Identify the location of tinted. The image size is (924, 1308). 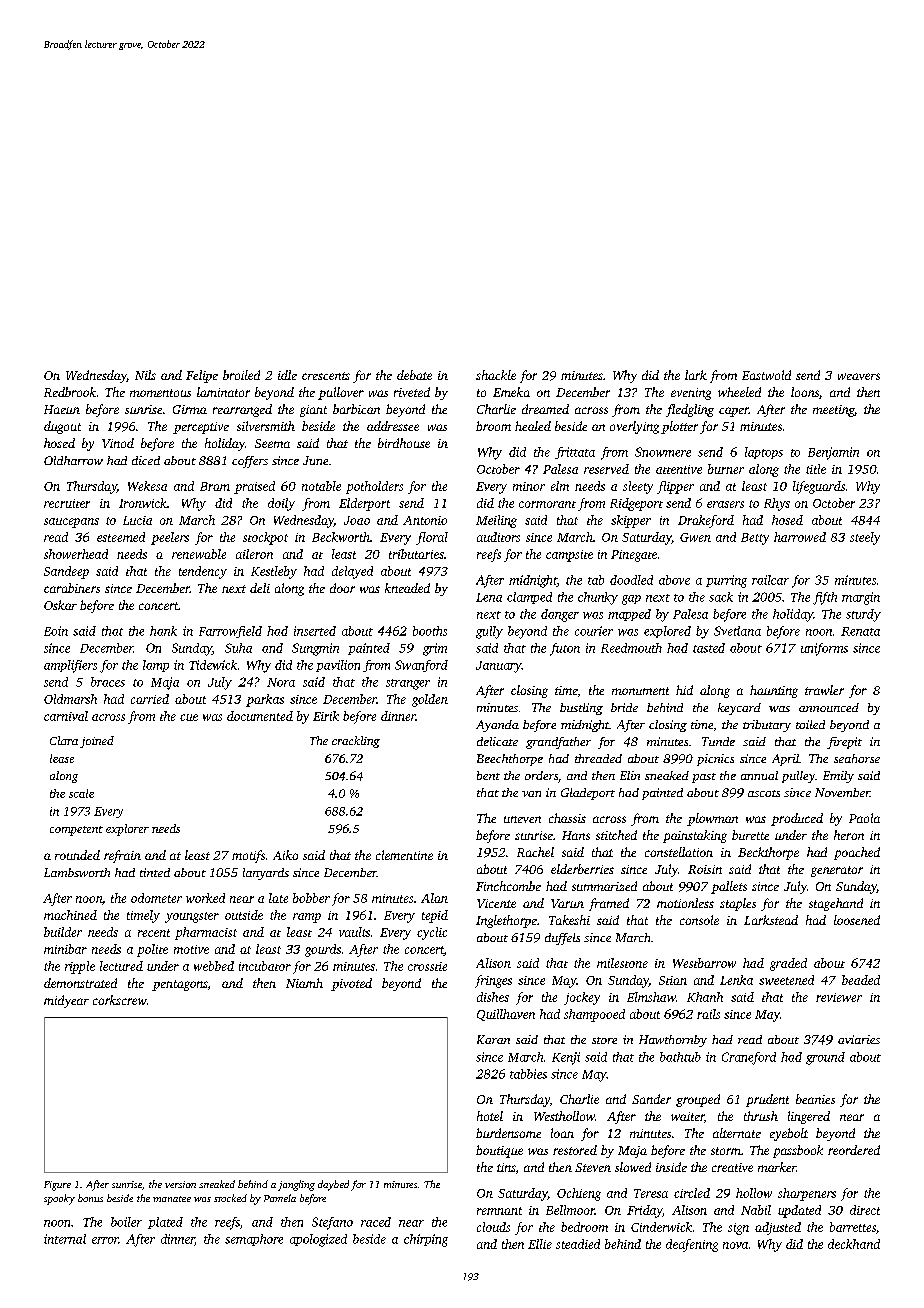
(155, 872).
